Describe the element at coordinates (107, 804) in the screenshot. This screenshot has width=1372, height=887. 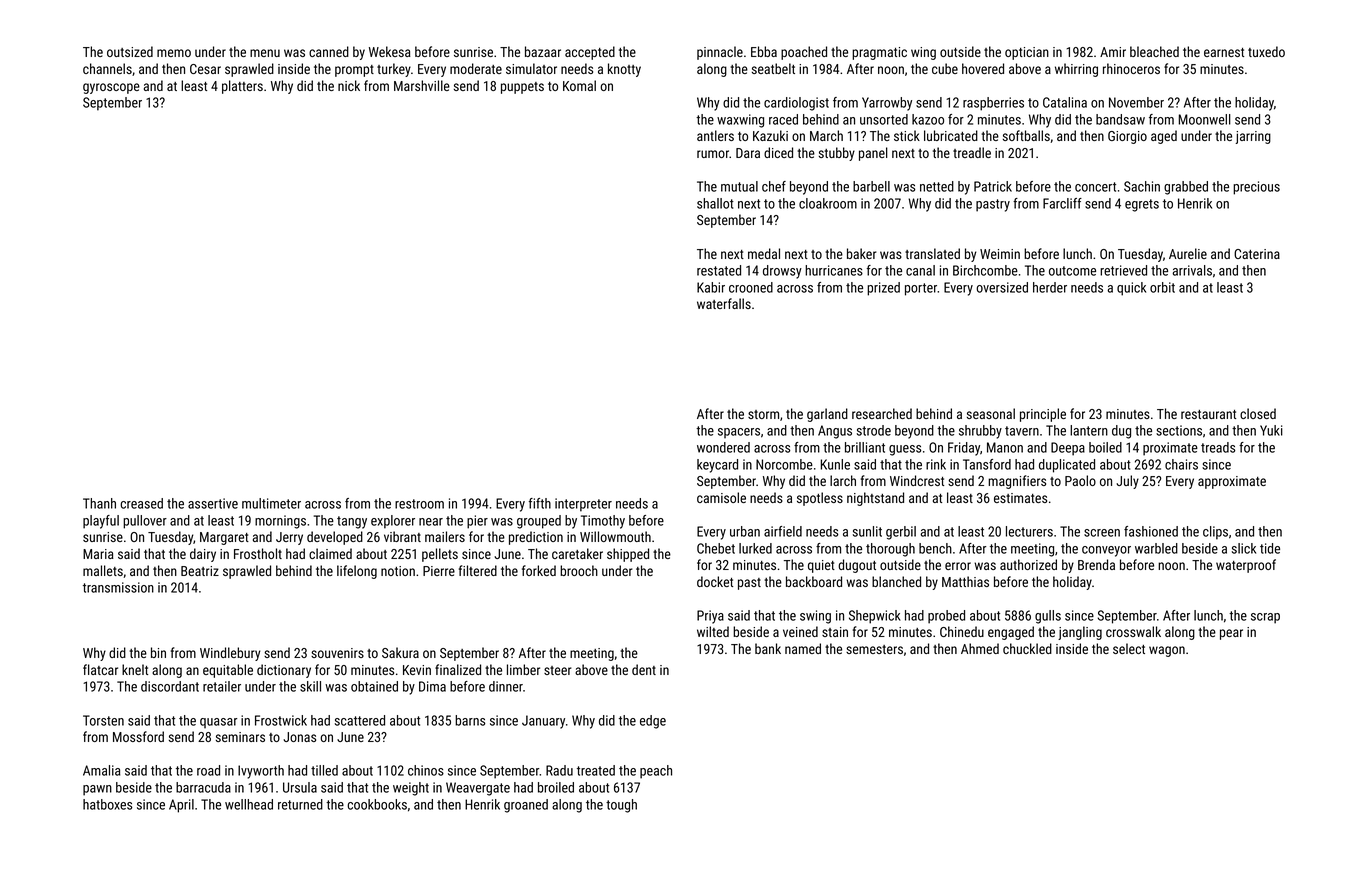
I see `hatboxes` at that location.
